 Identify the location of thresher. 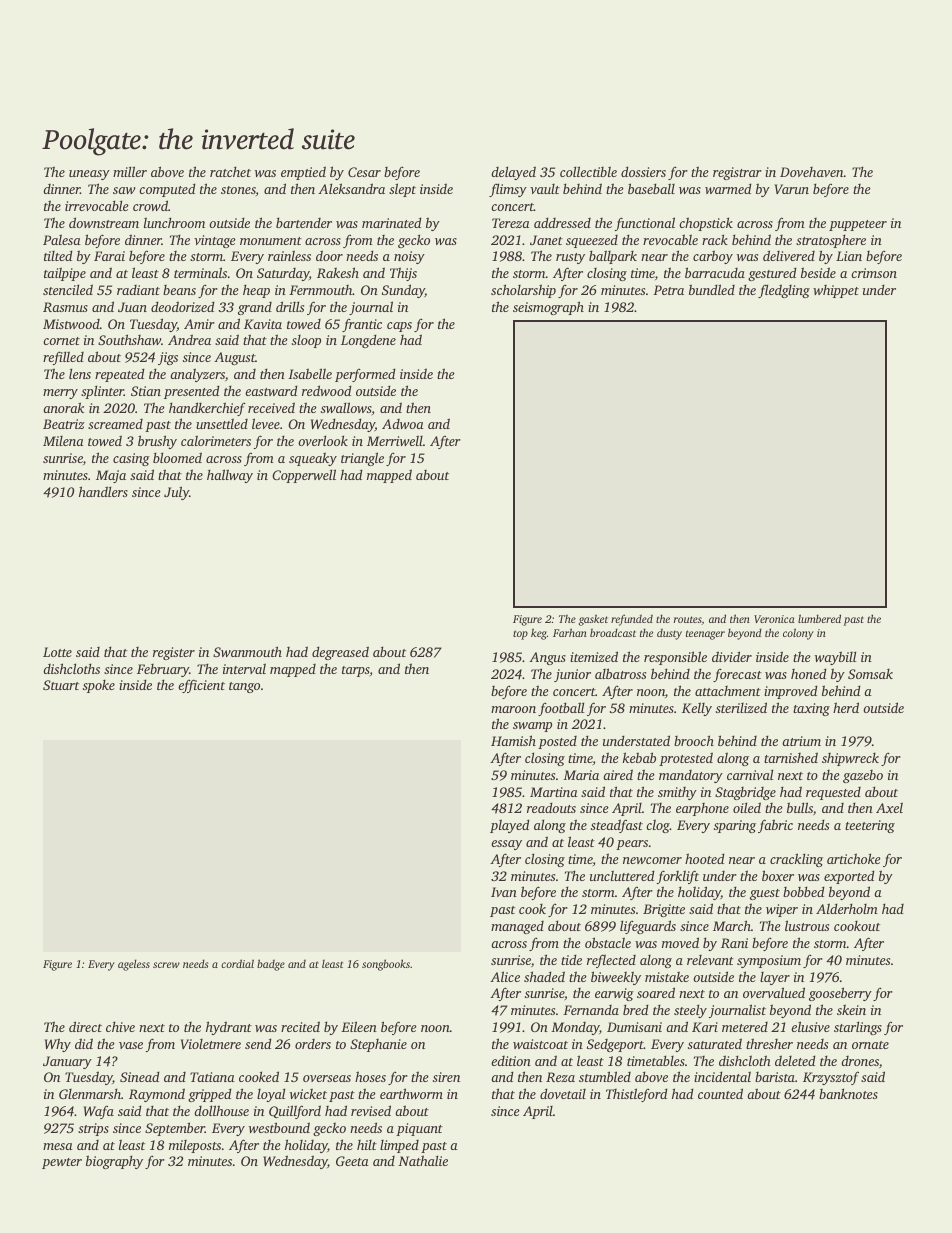
(769, 1043).
